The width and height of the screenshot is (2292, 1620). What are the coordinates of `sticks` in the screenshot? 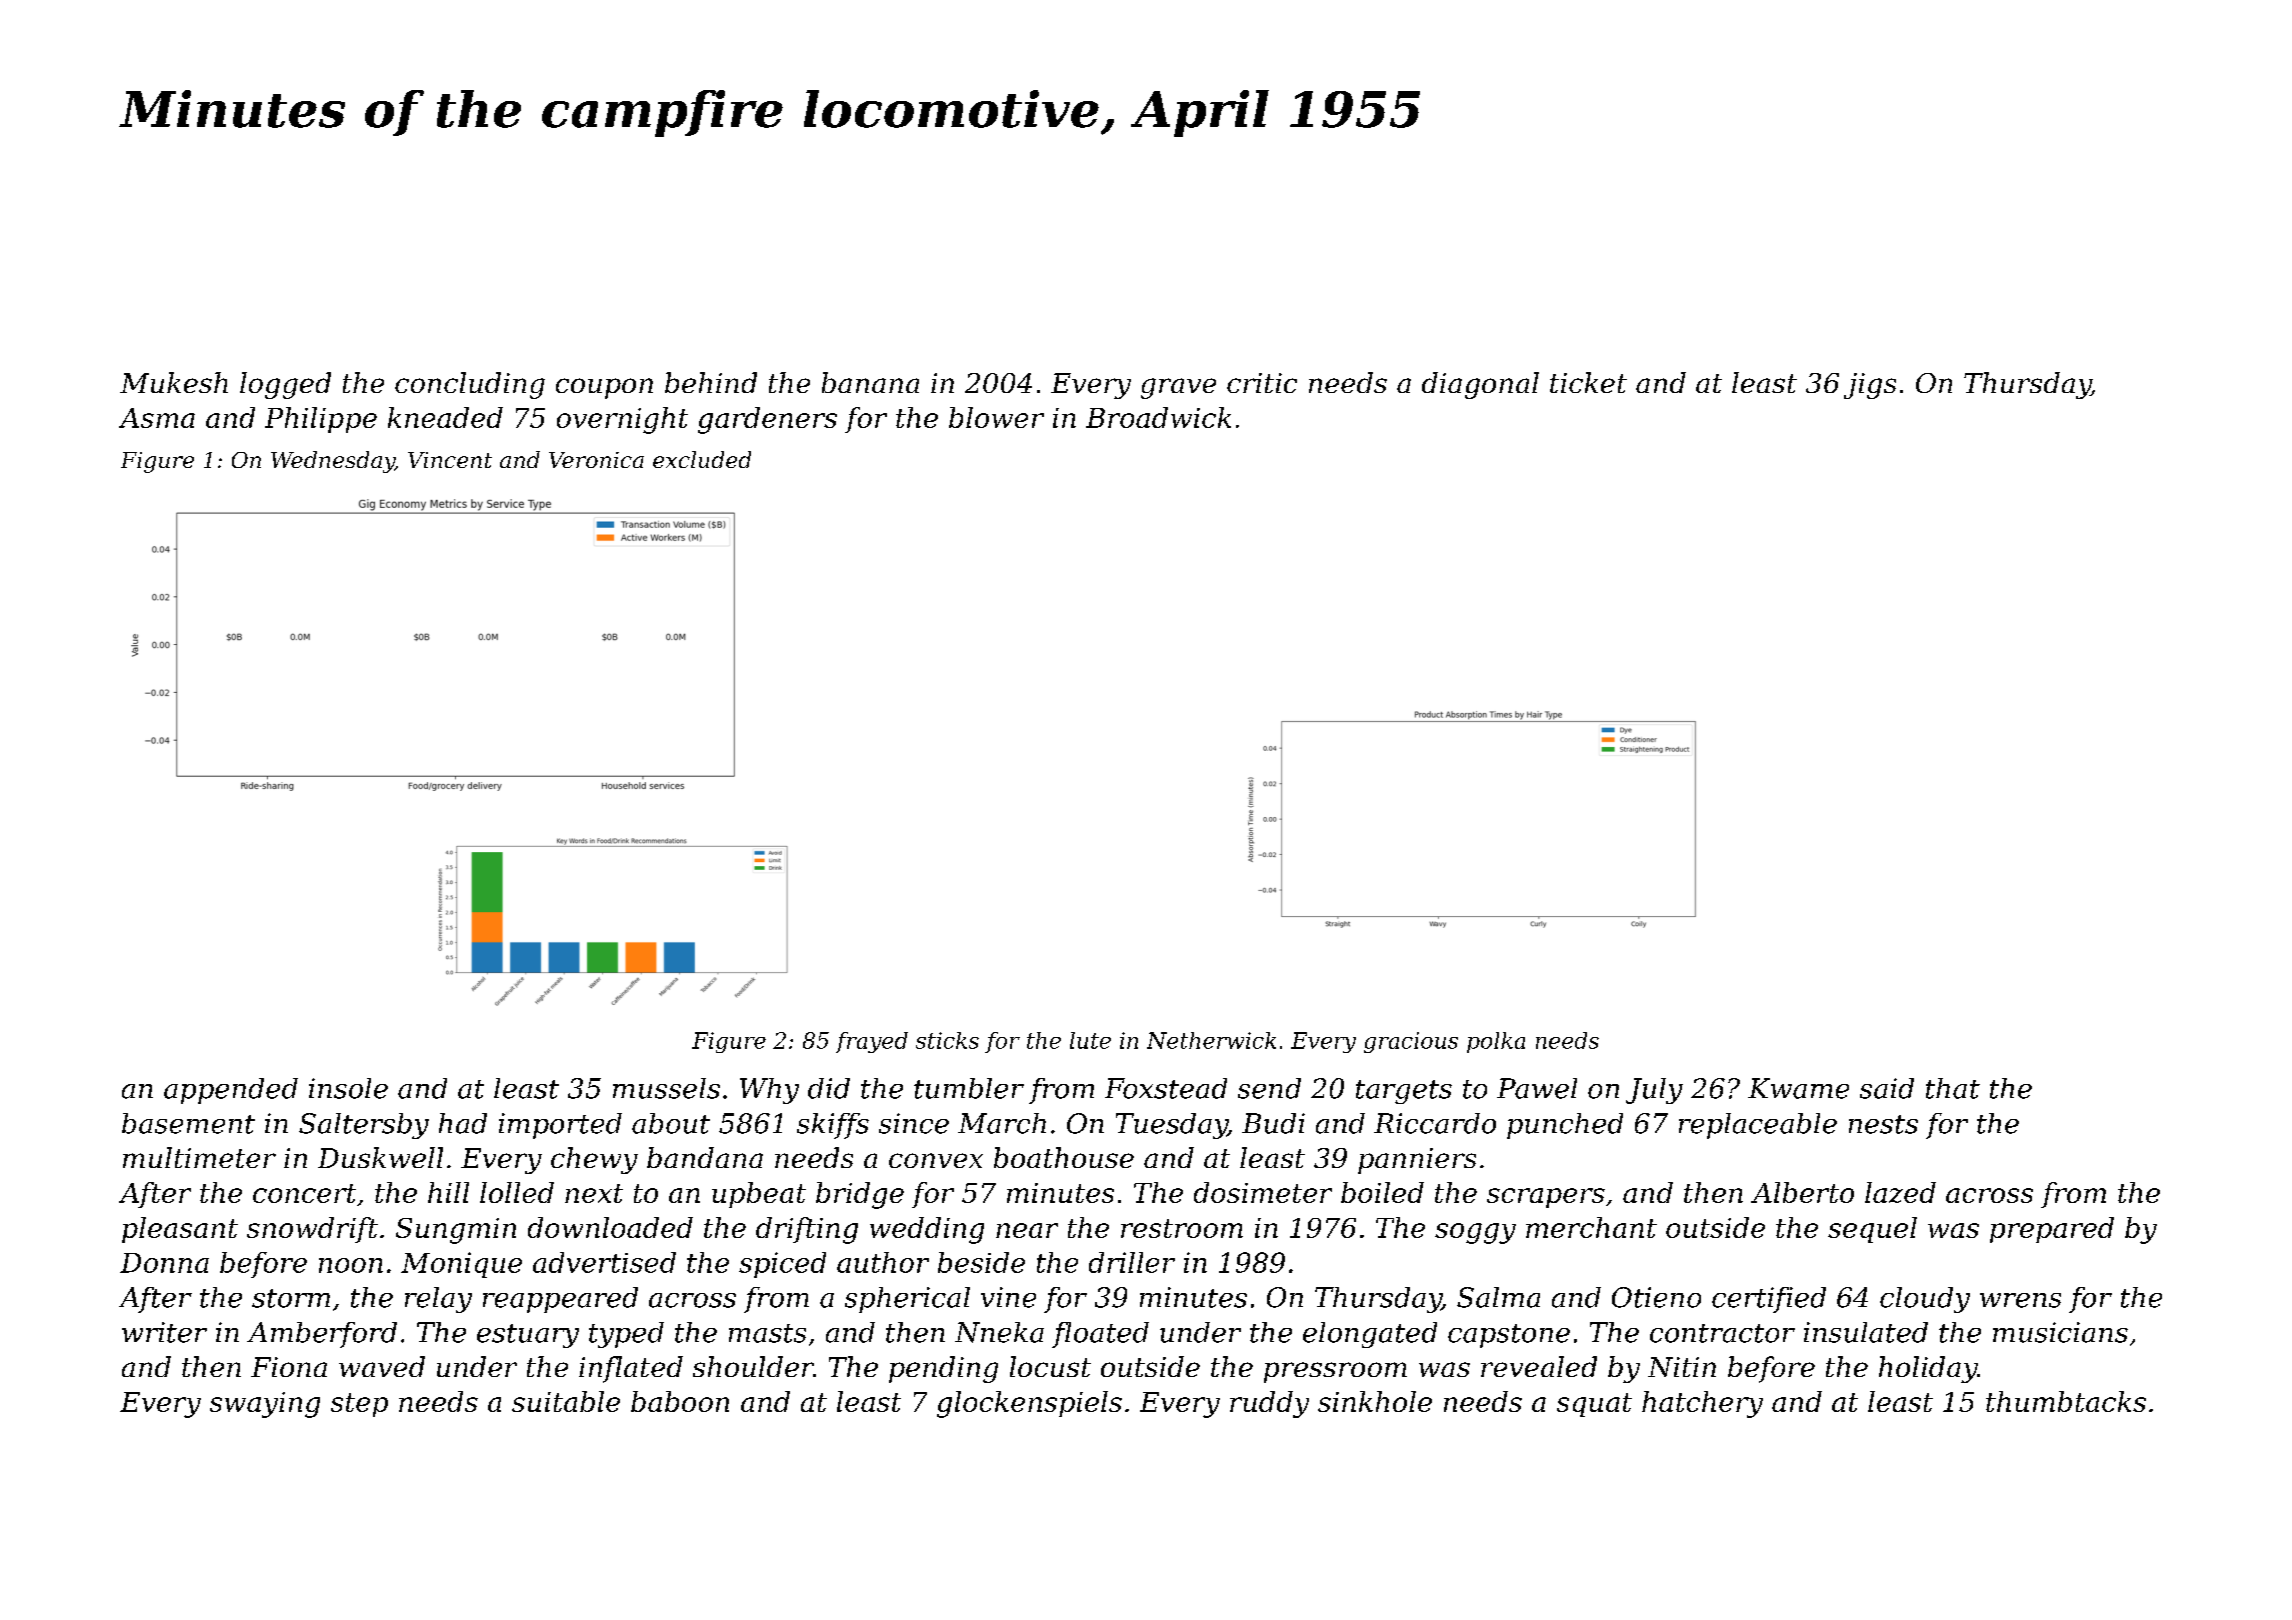 It's located at (947, 1040).
